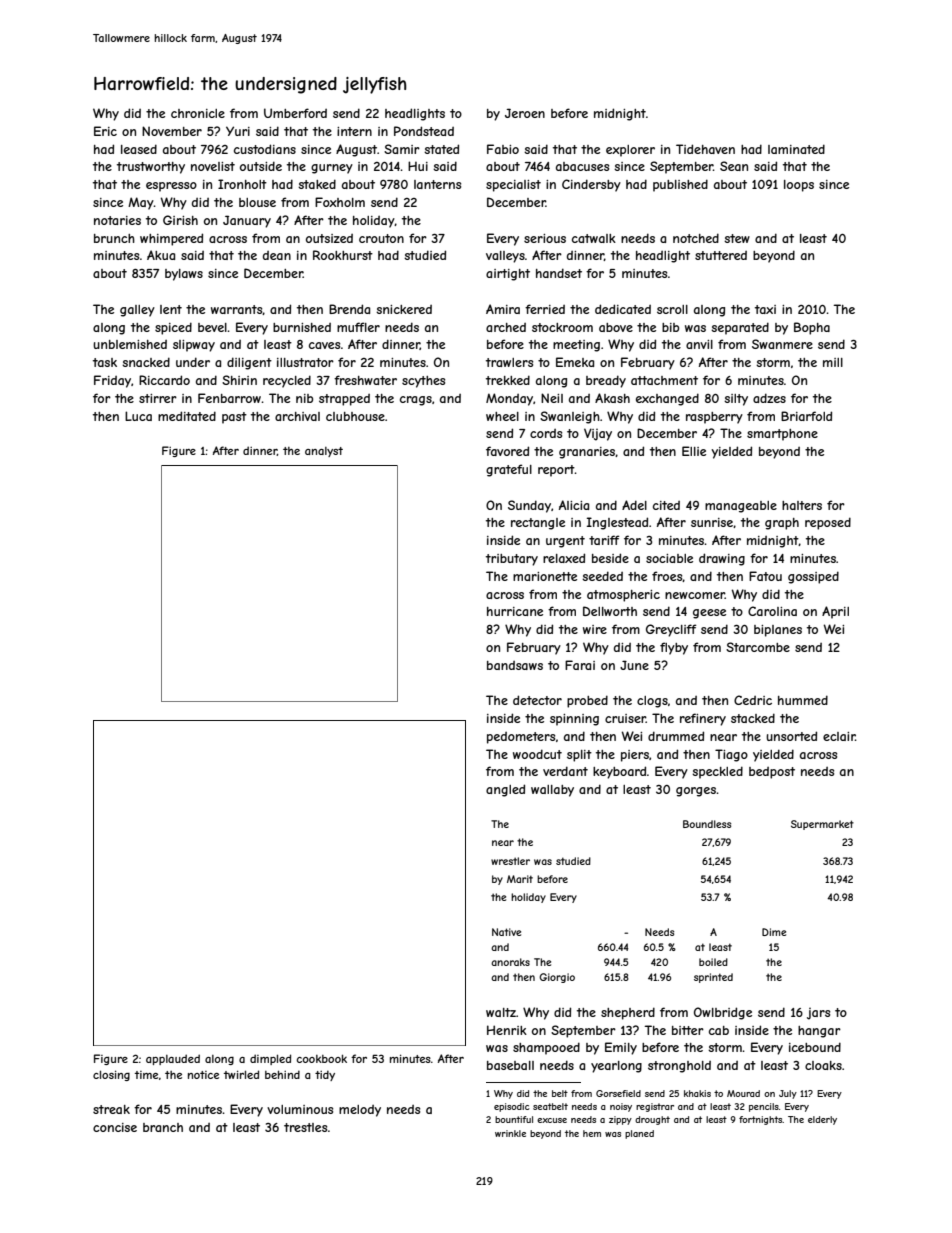 This screenshot has width=952, height=1233. Describe the element at coordinates (559, 273) in the screenshot. I see `handset` at that location.
